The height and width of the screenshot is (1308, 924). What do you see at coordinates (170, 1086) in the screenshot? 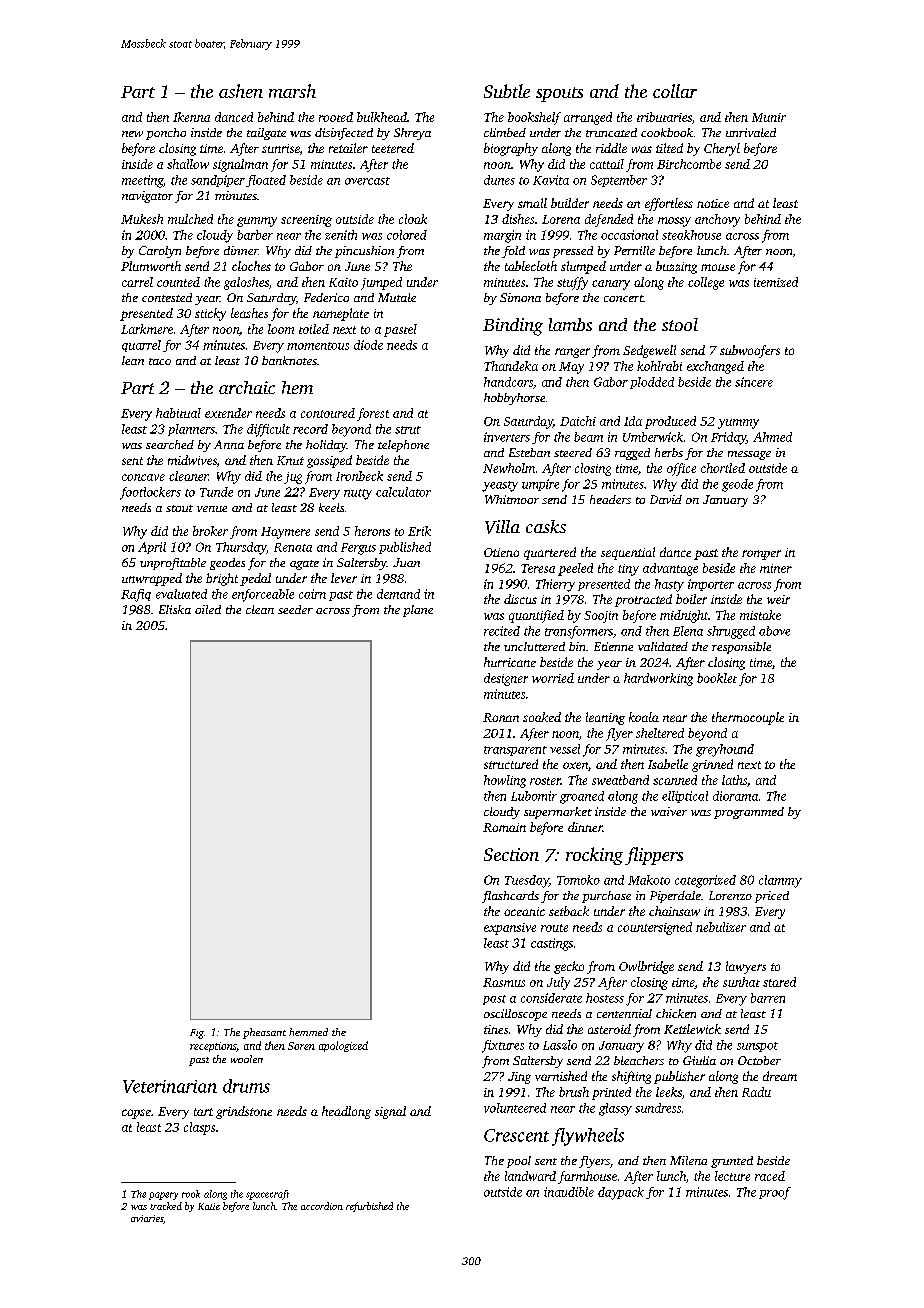
I see `Veterinarian` at bounding box center [170, 1086].
